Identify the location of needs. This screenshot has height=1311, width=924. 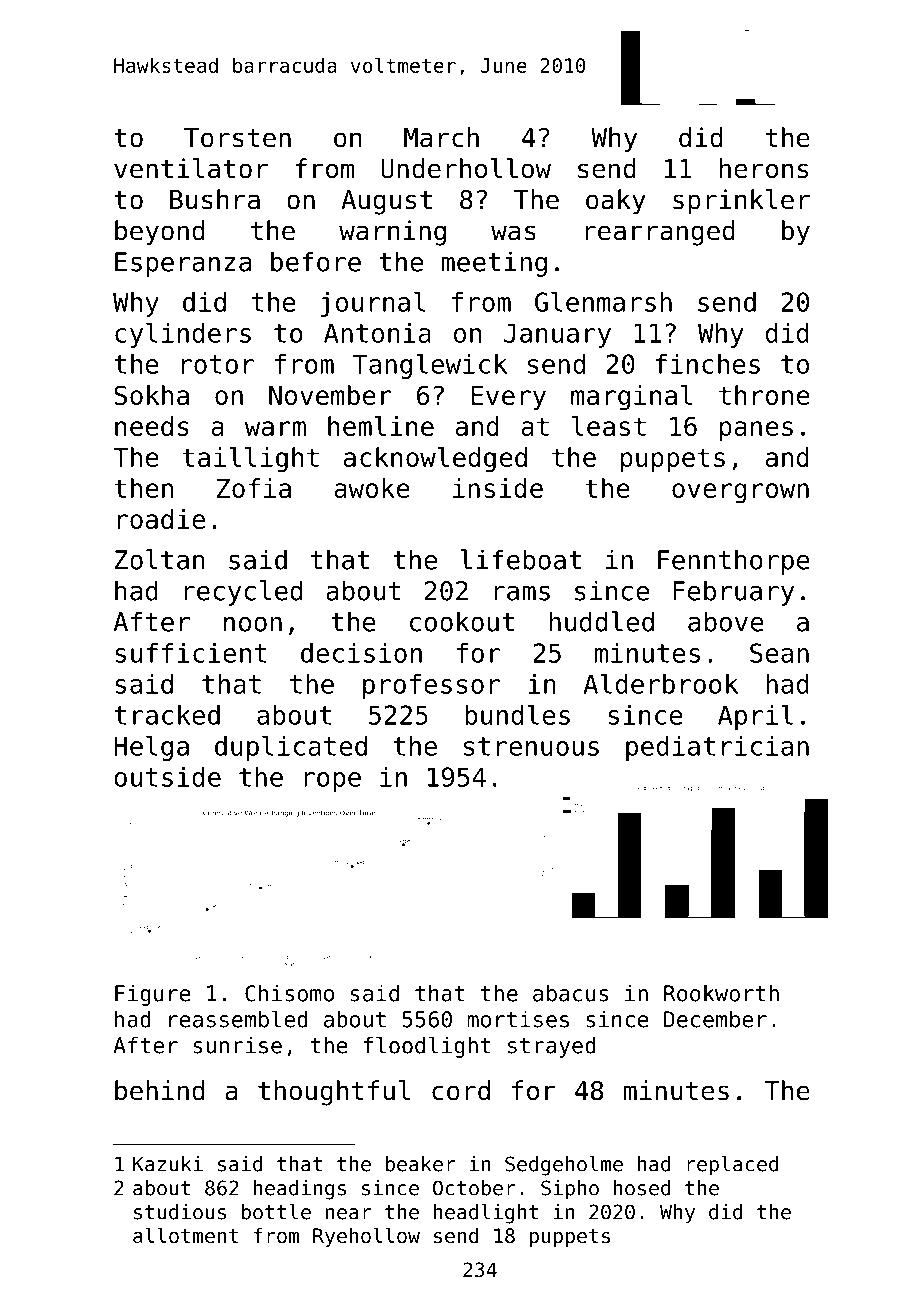
(152, 426).
